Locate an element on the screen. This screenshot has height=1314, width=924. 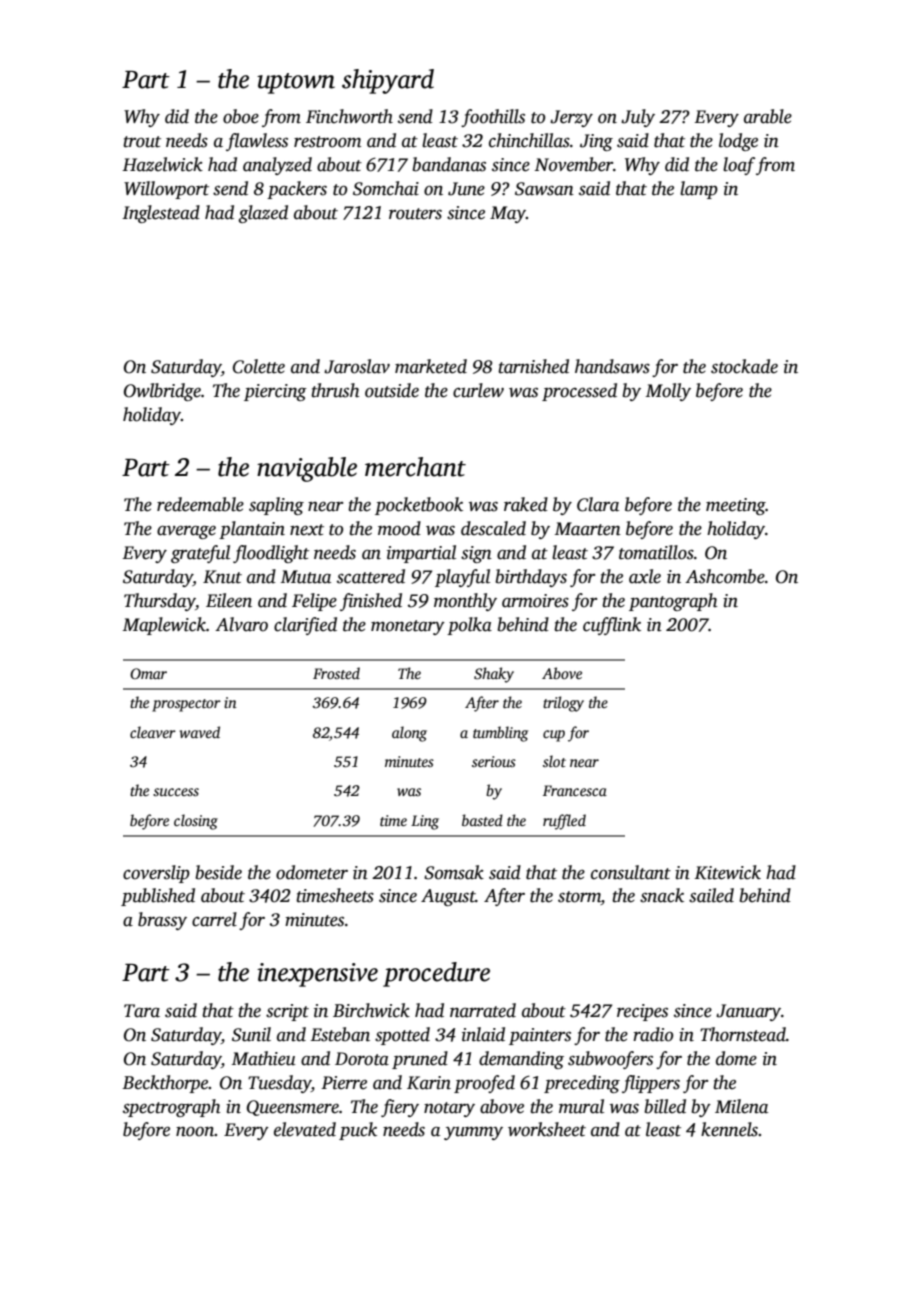
cup is located at coordinates (554, 736).
